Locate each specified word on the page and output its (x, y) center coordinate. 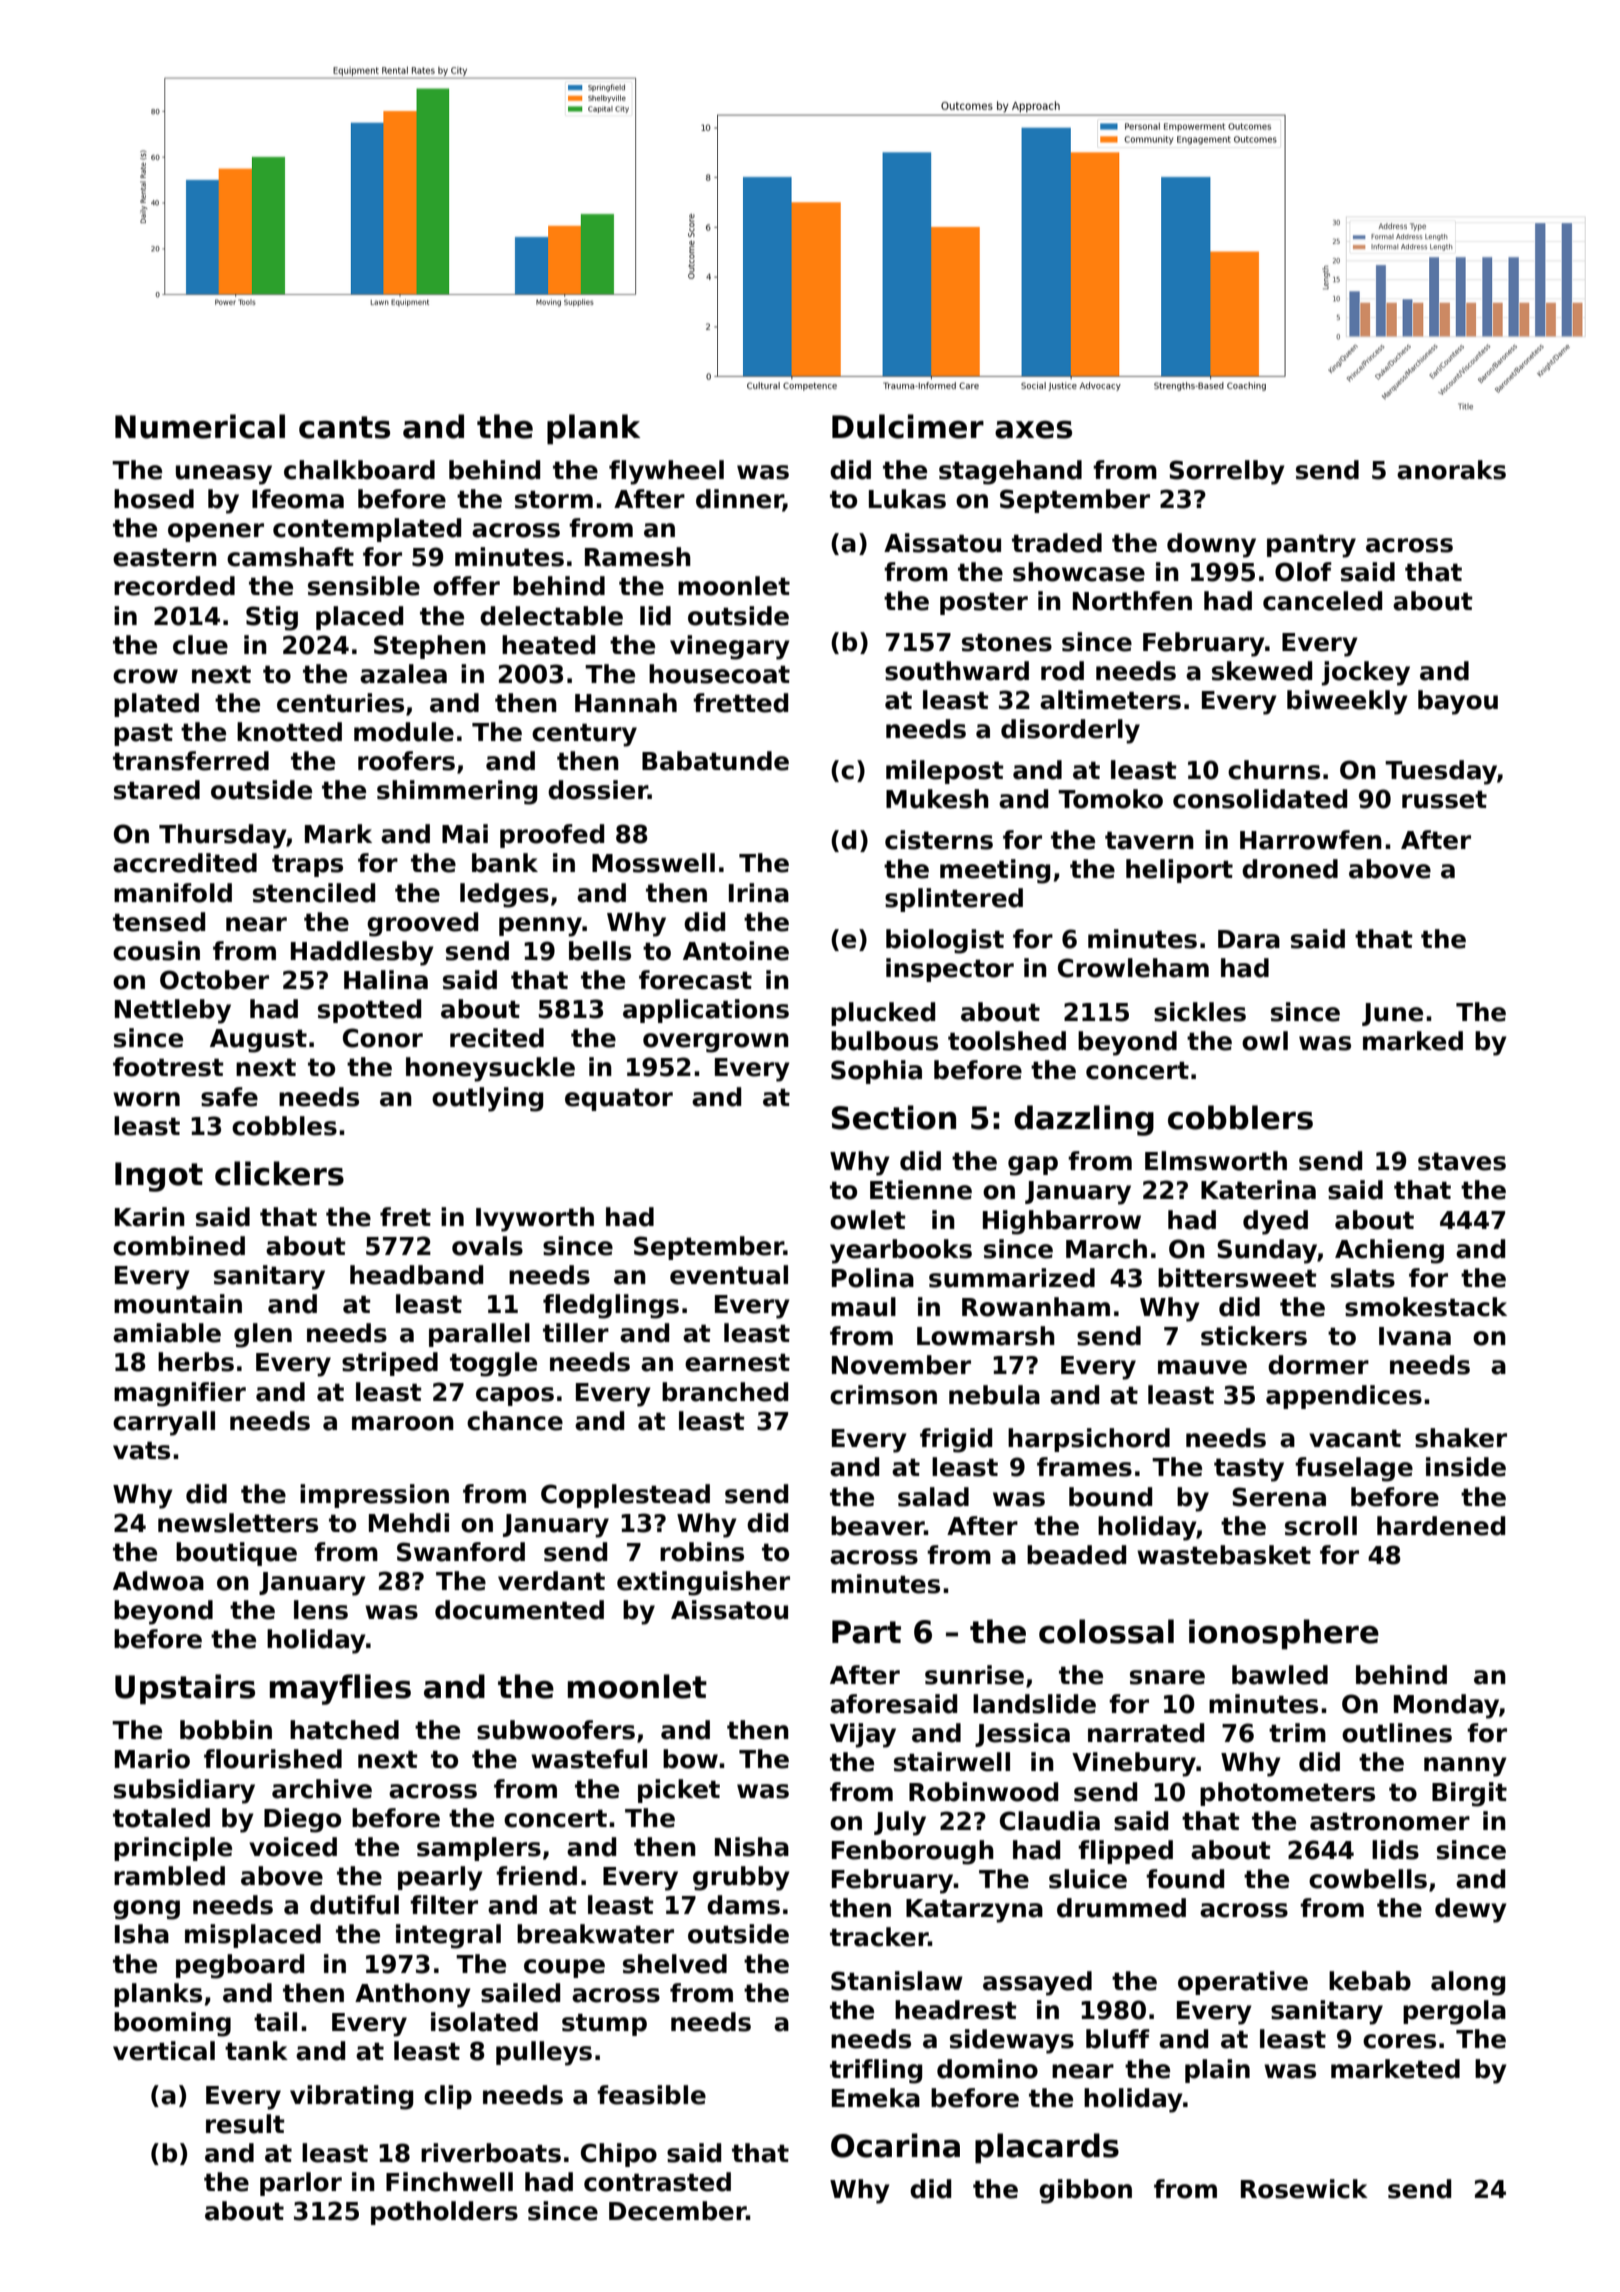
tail (275, 2022)
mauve (1202, 1367)
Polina (873, 1278)
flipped (1125, 1852)
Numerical (200, 426)
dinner (739, 500)
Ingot (159, 1177)
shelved (675, 1964)
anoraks (1451, 470)
